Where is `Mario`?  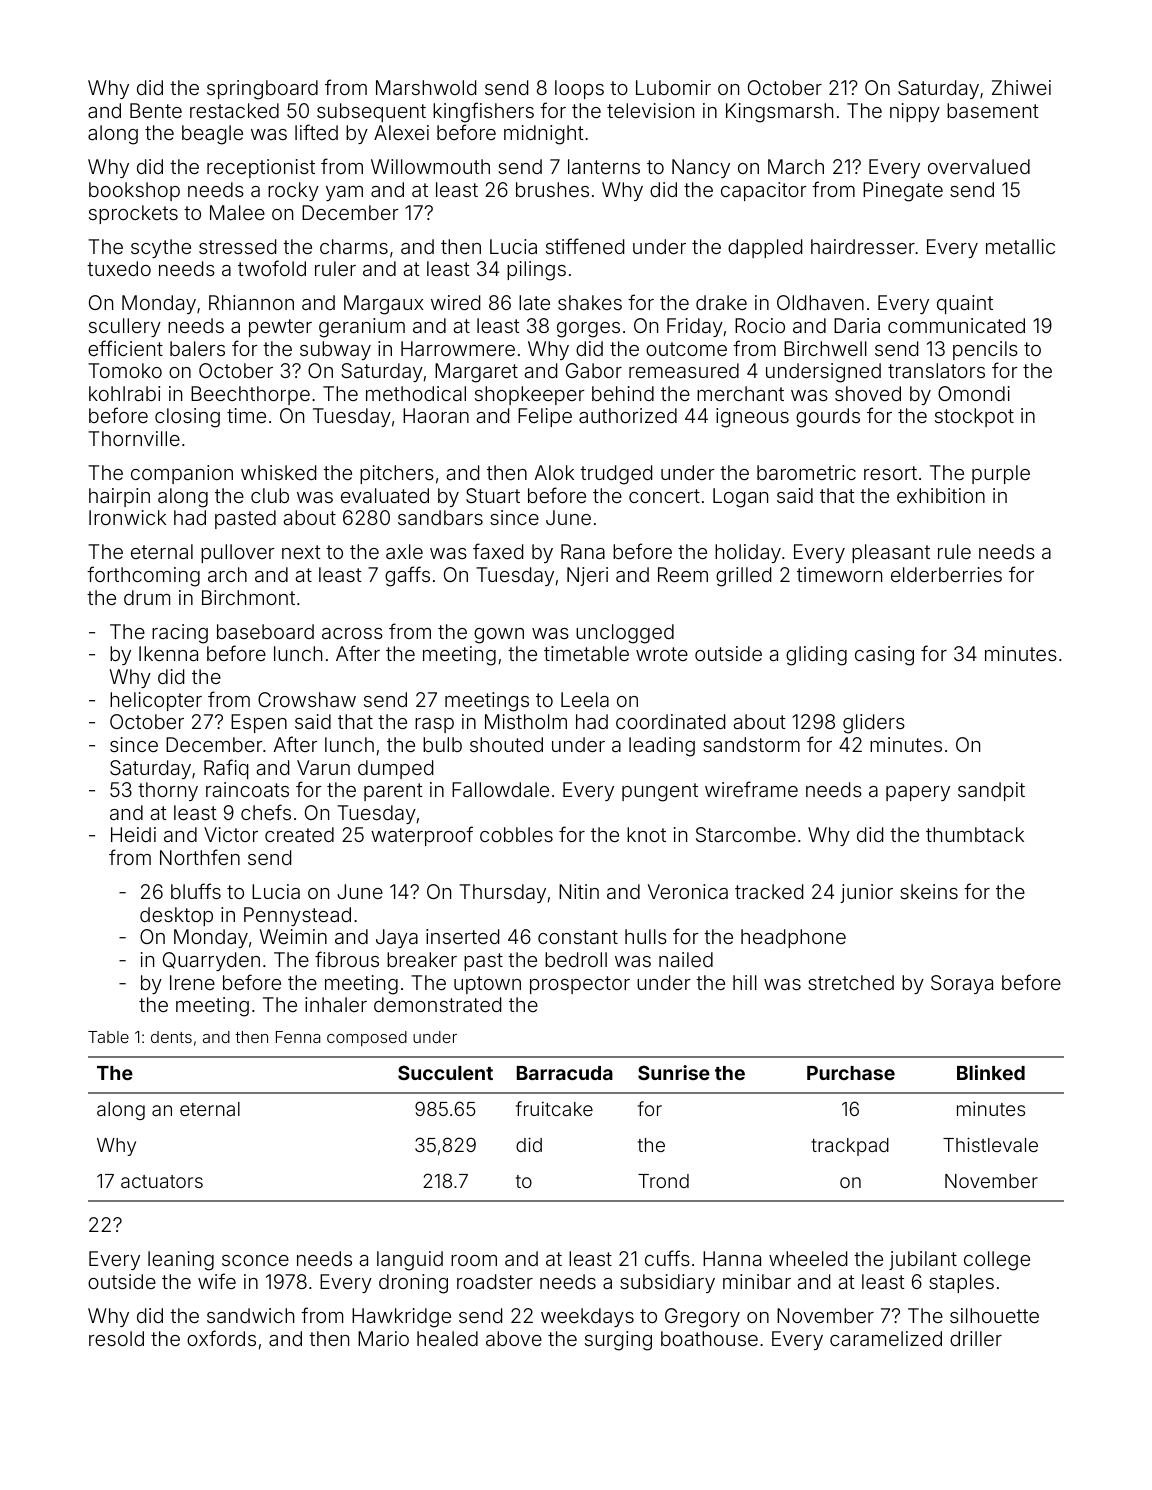 Mario is located at coordinates (383, 1338).
